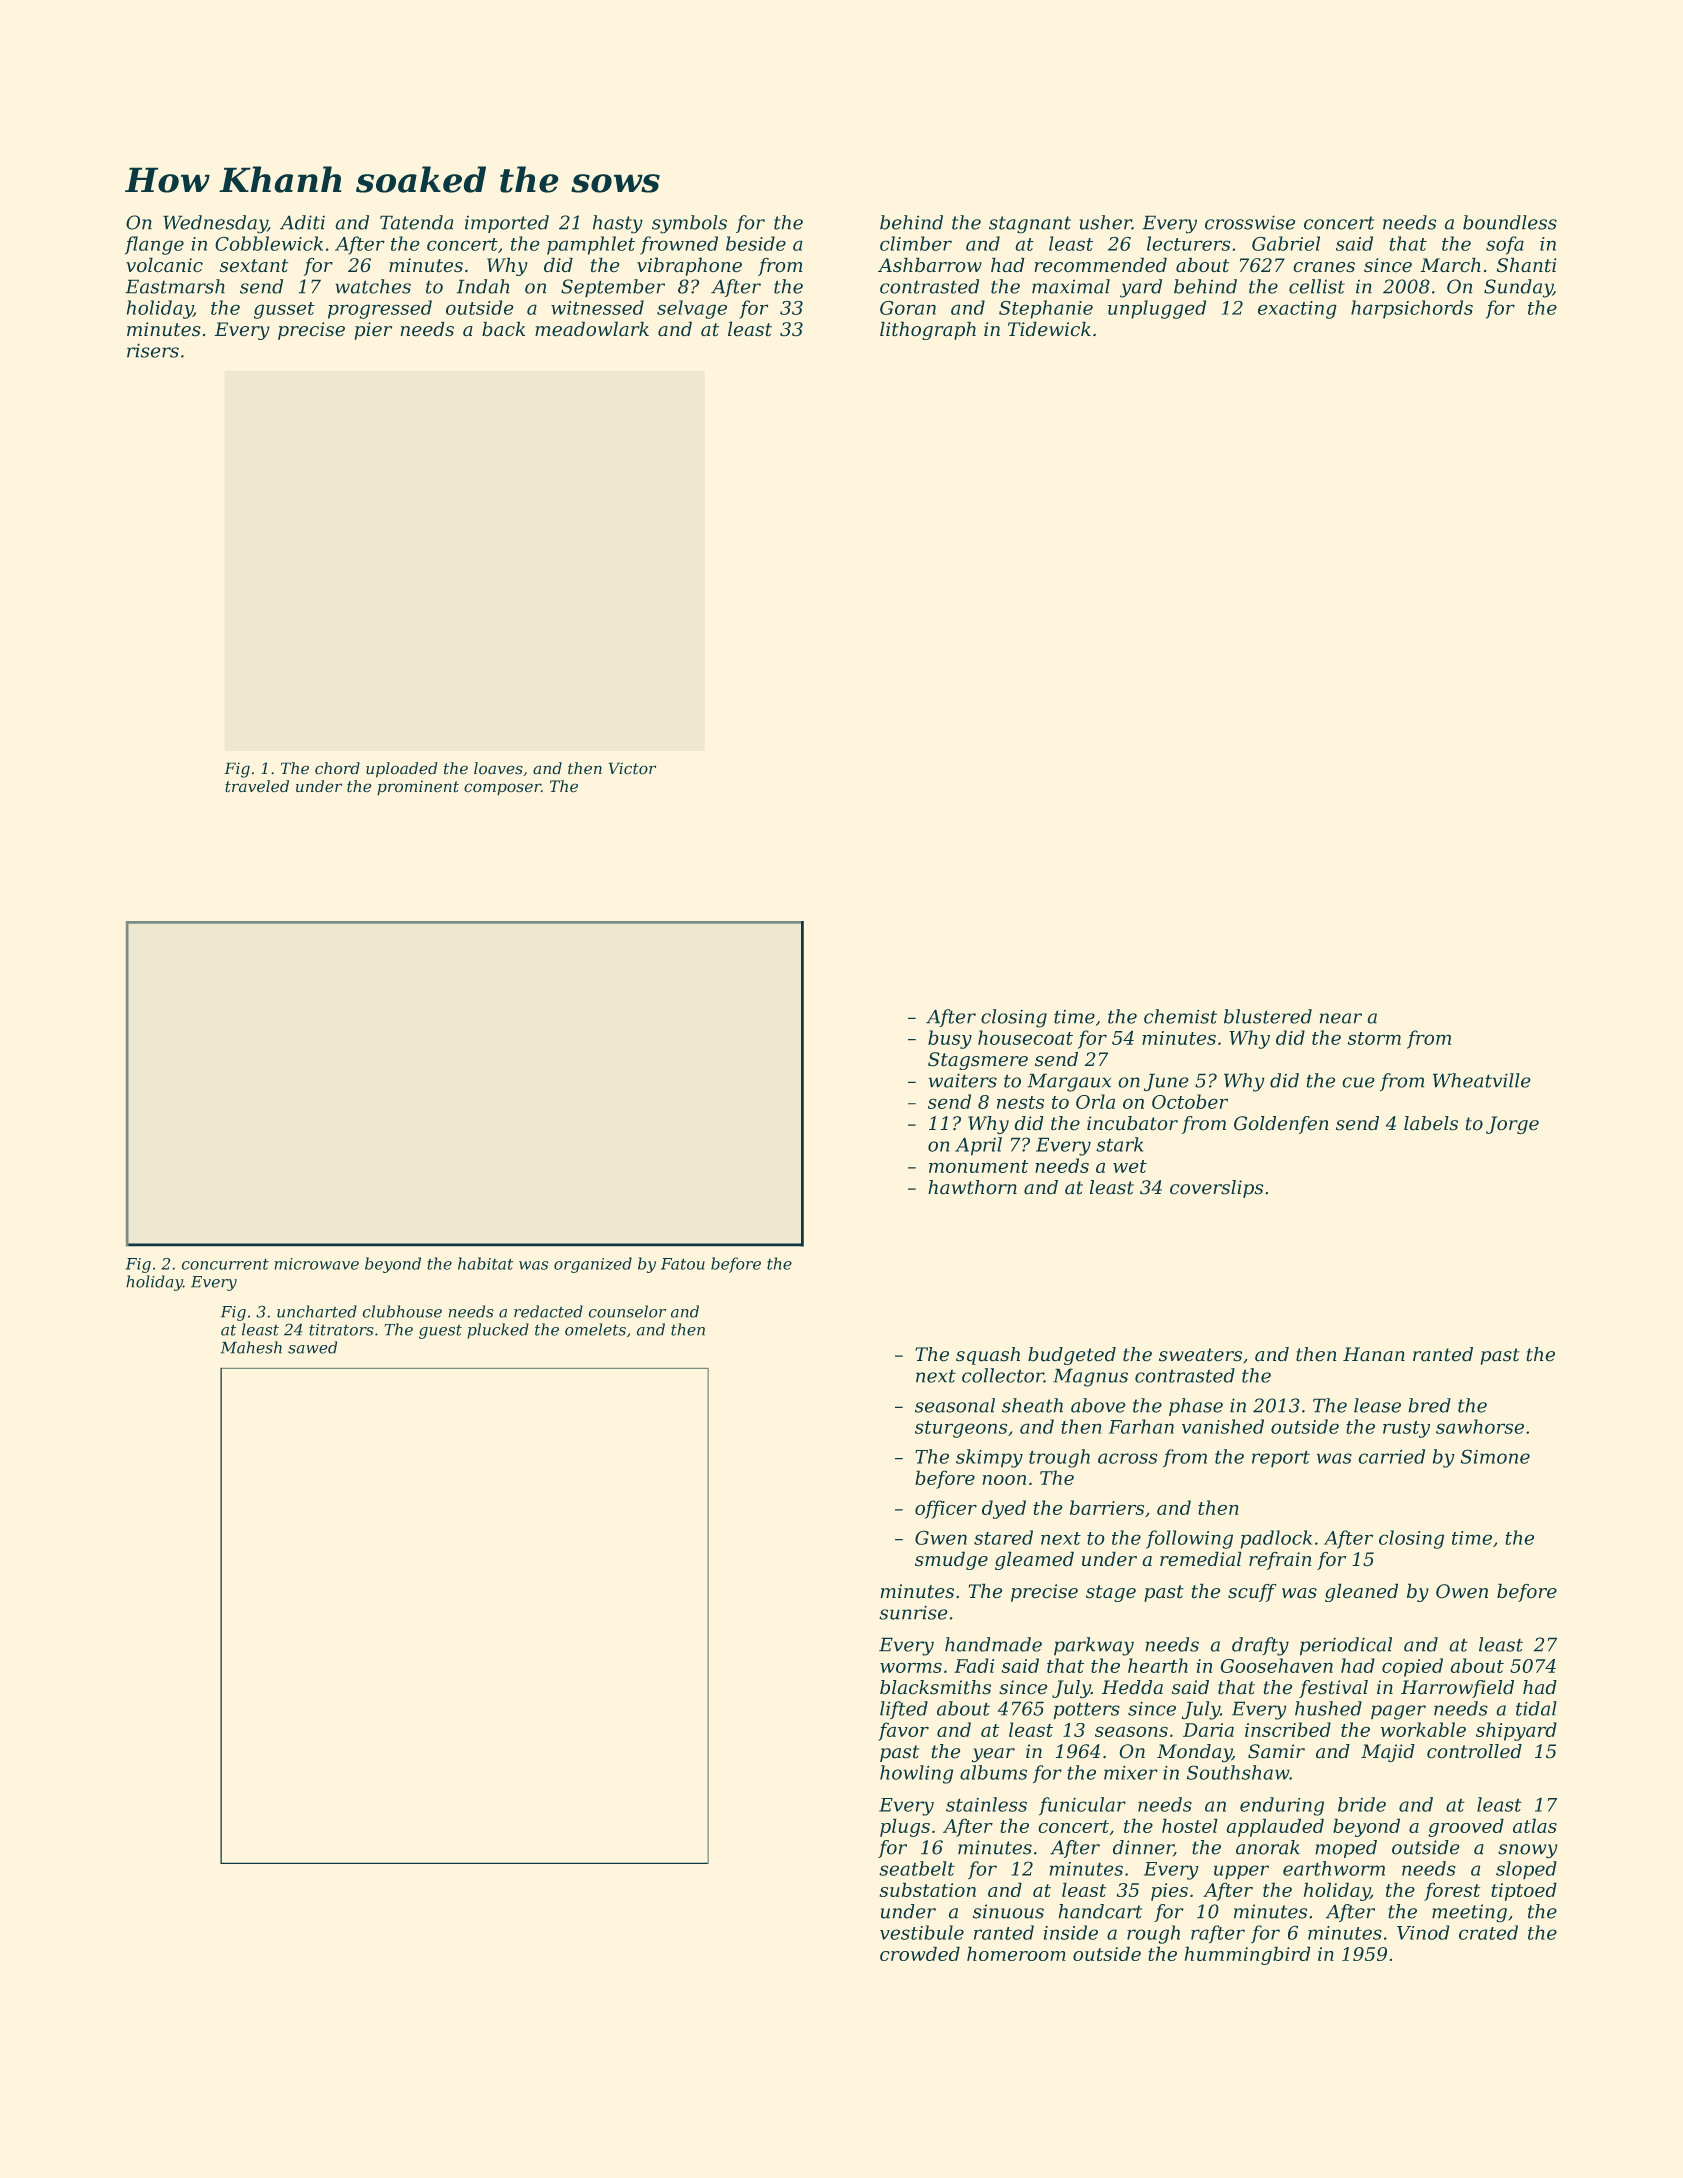 The height and width of the screenshot is (2178, 1683). Describe the element at coordinates (922, 1932) in the screenshot. I see `vestibule` at that location.
